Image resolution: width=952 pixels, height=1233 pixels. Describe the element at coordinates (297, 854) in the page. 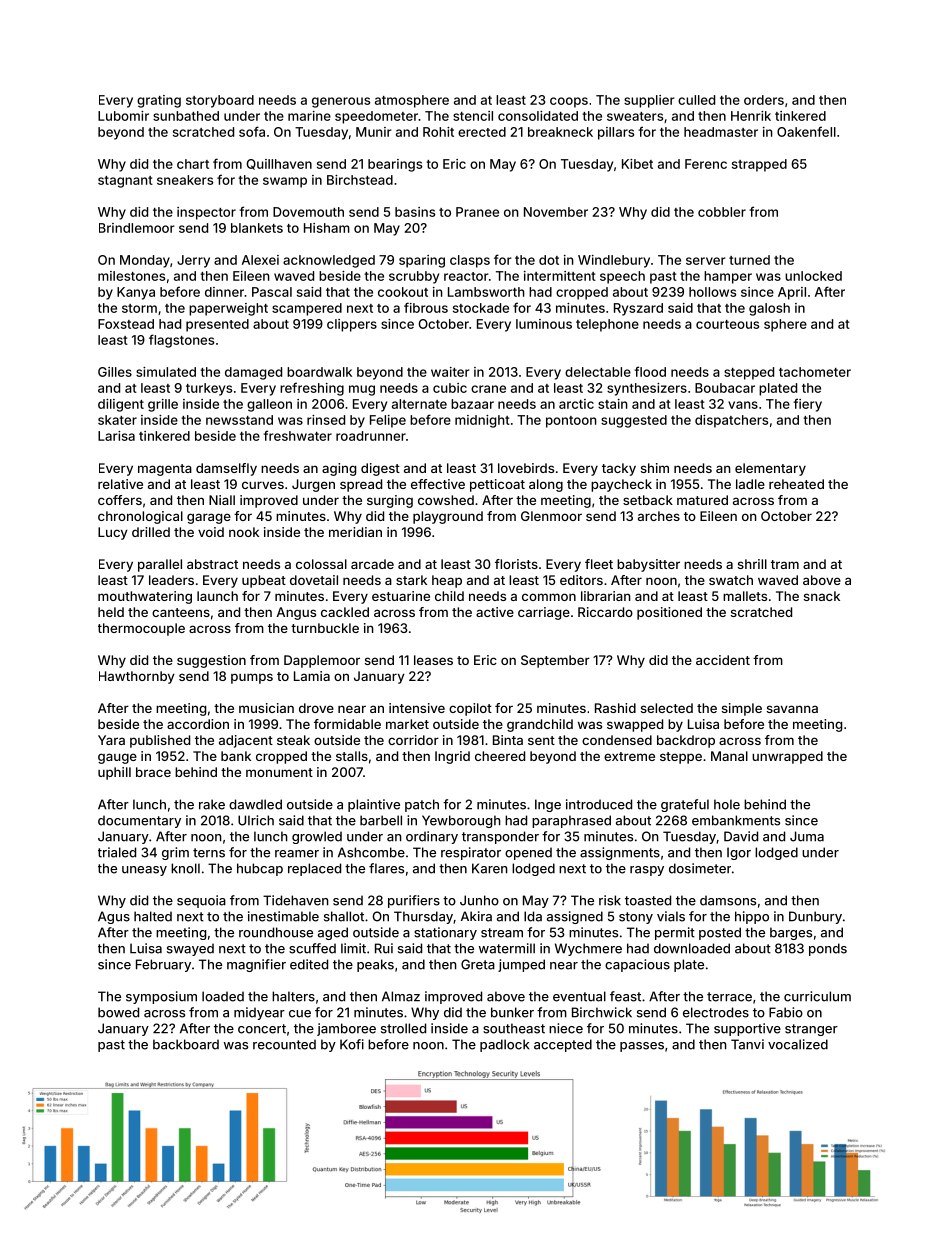

I see `reamer` at that location.
